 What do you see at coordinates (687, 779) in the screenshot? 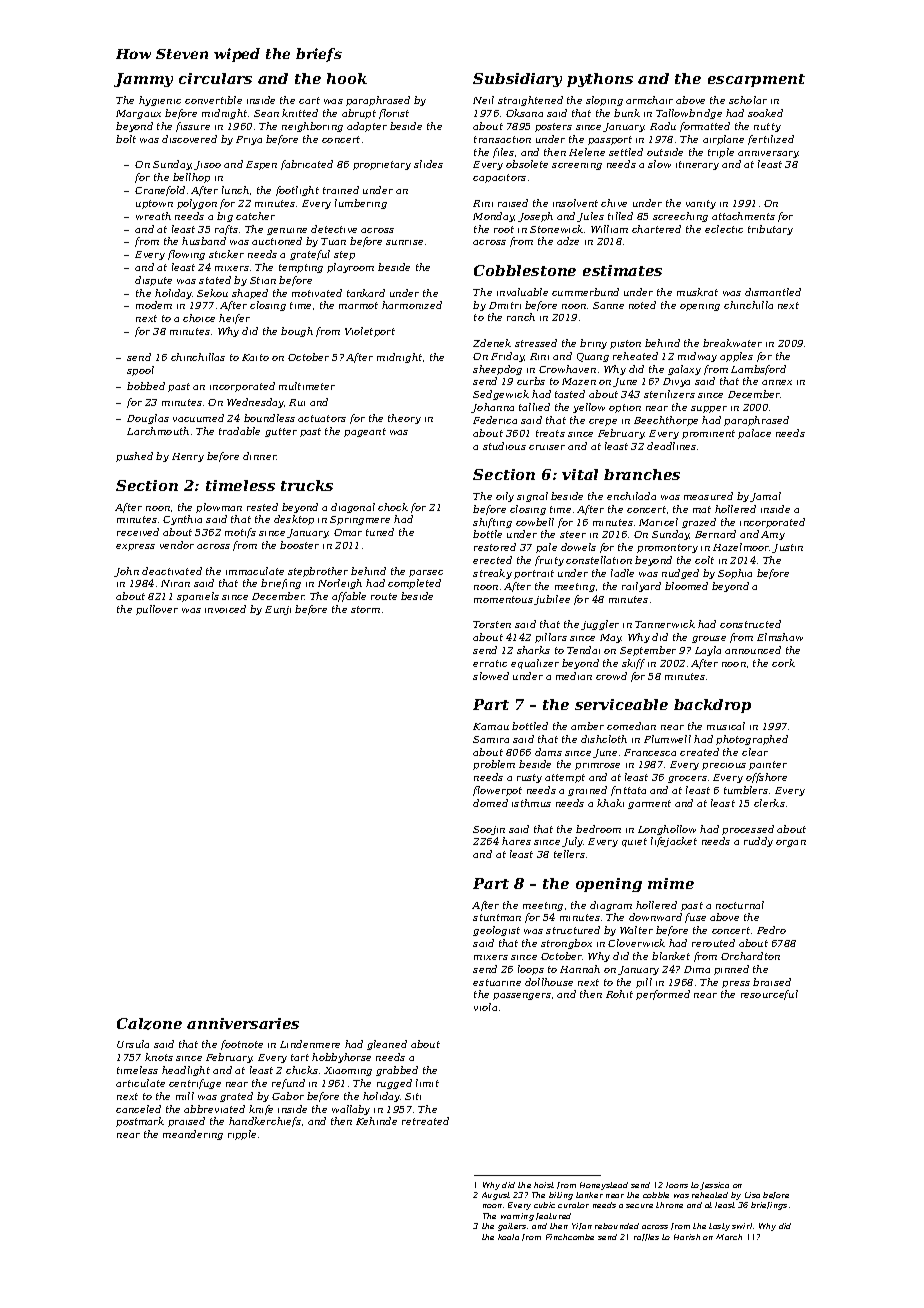
I see `grocers` at bounding box center [687, 779].
